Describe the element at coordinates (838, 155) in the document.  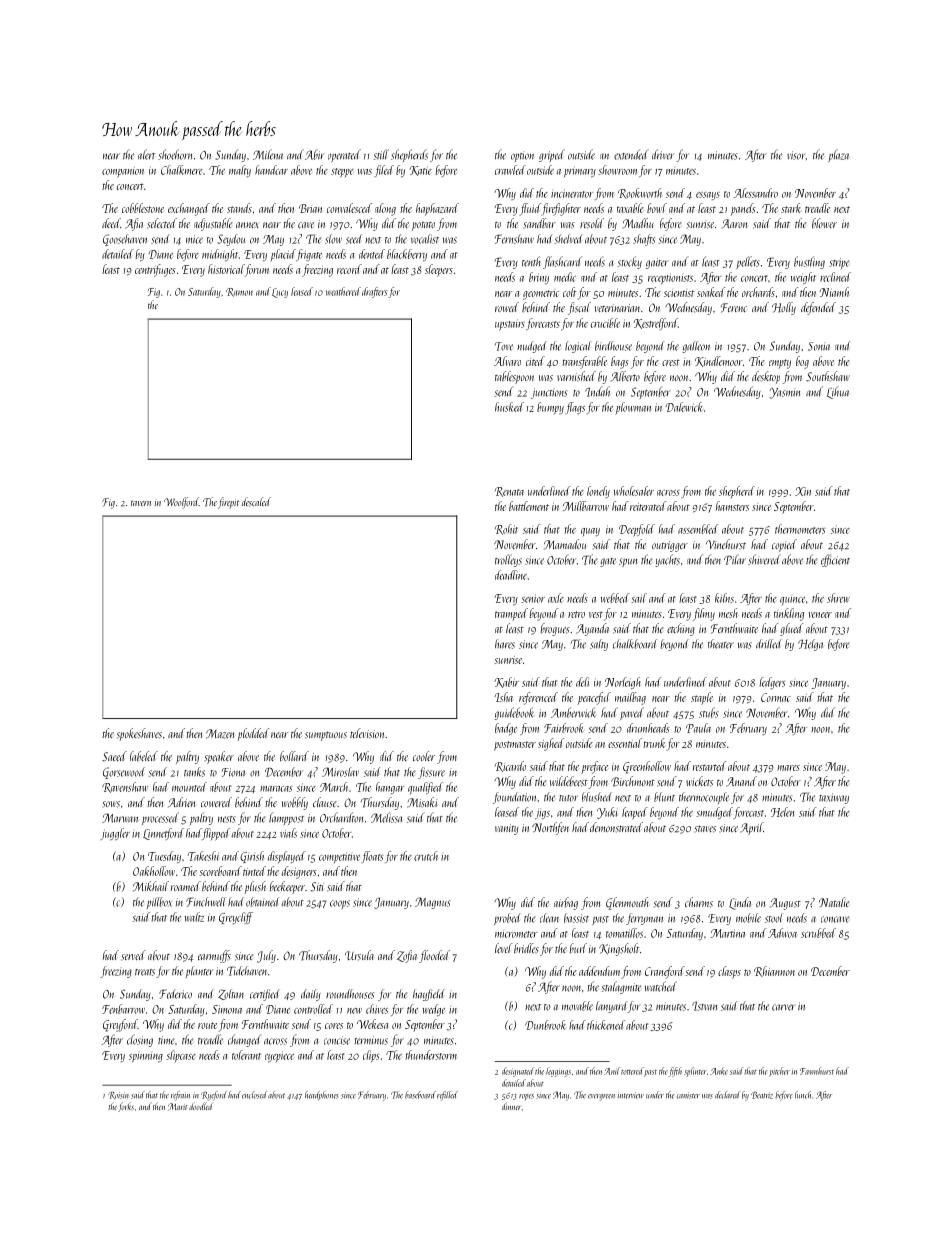
I see `plaza` at that location.
